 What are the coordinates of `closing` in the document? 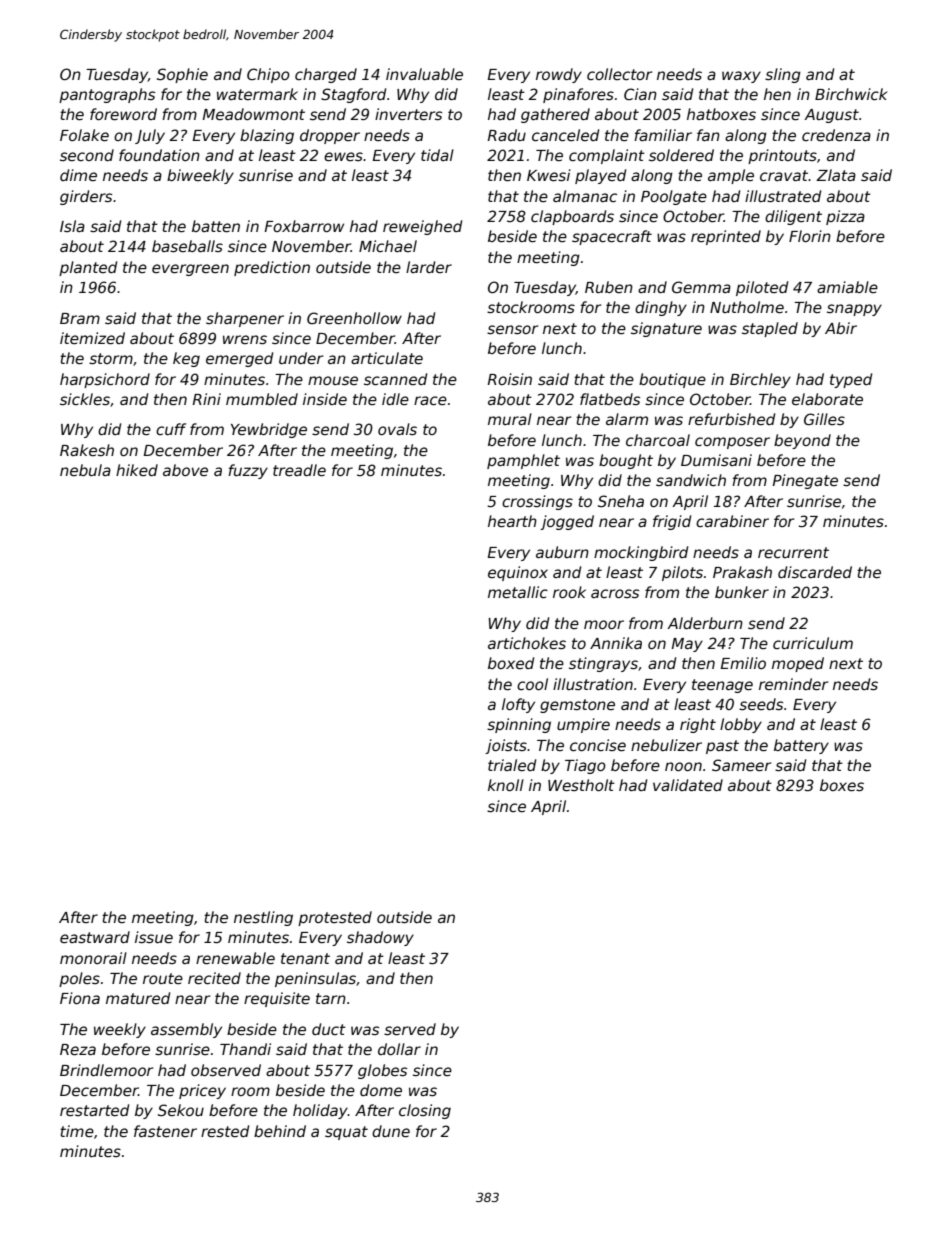 It's located at (425, 1111).
